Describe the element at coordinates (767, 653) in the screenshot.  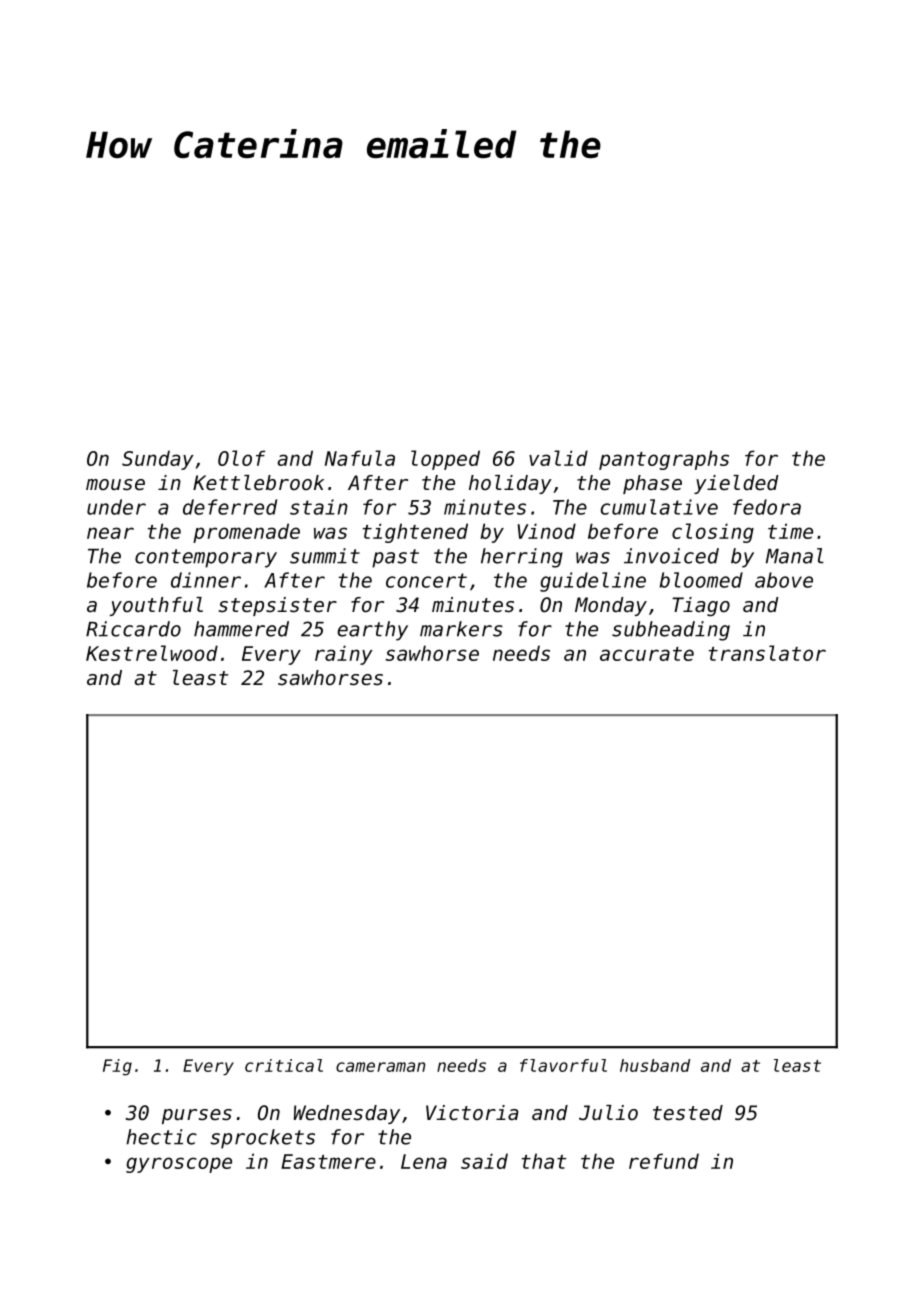
I see `translator` at that location.
